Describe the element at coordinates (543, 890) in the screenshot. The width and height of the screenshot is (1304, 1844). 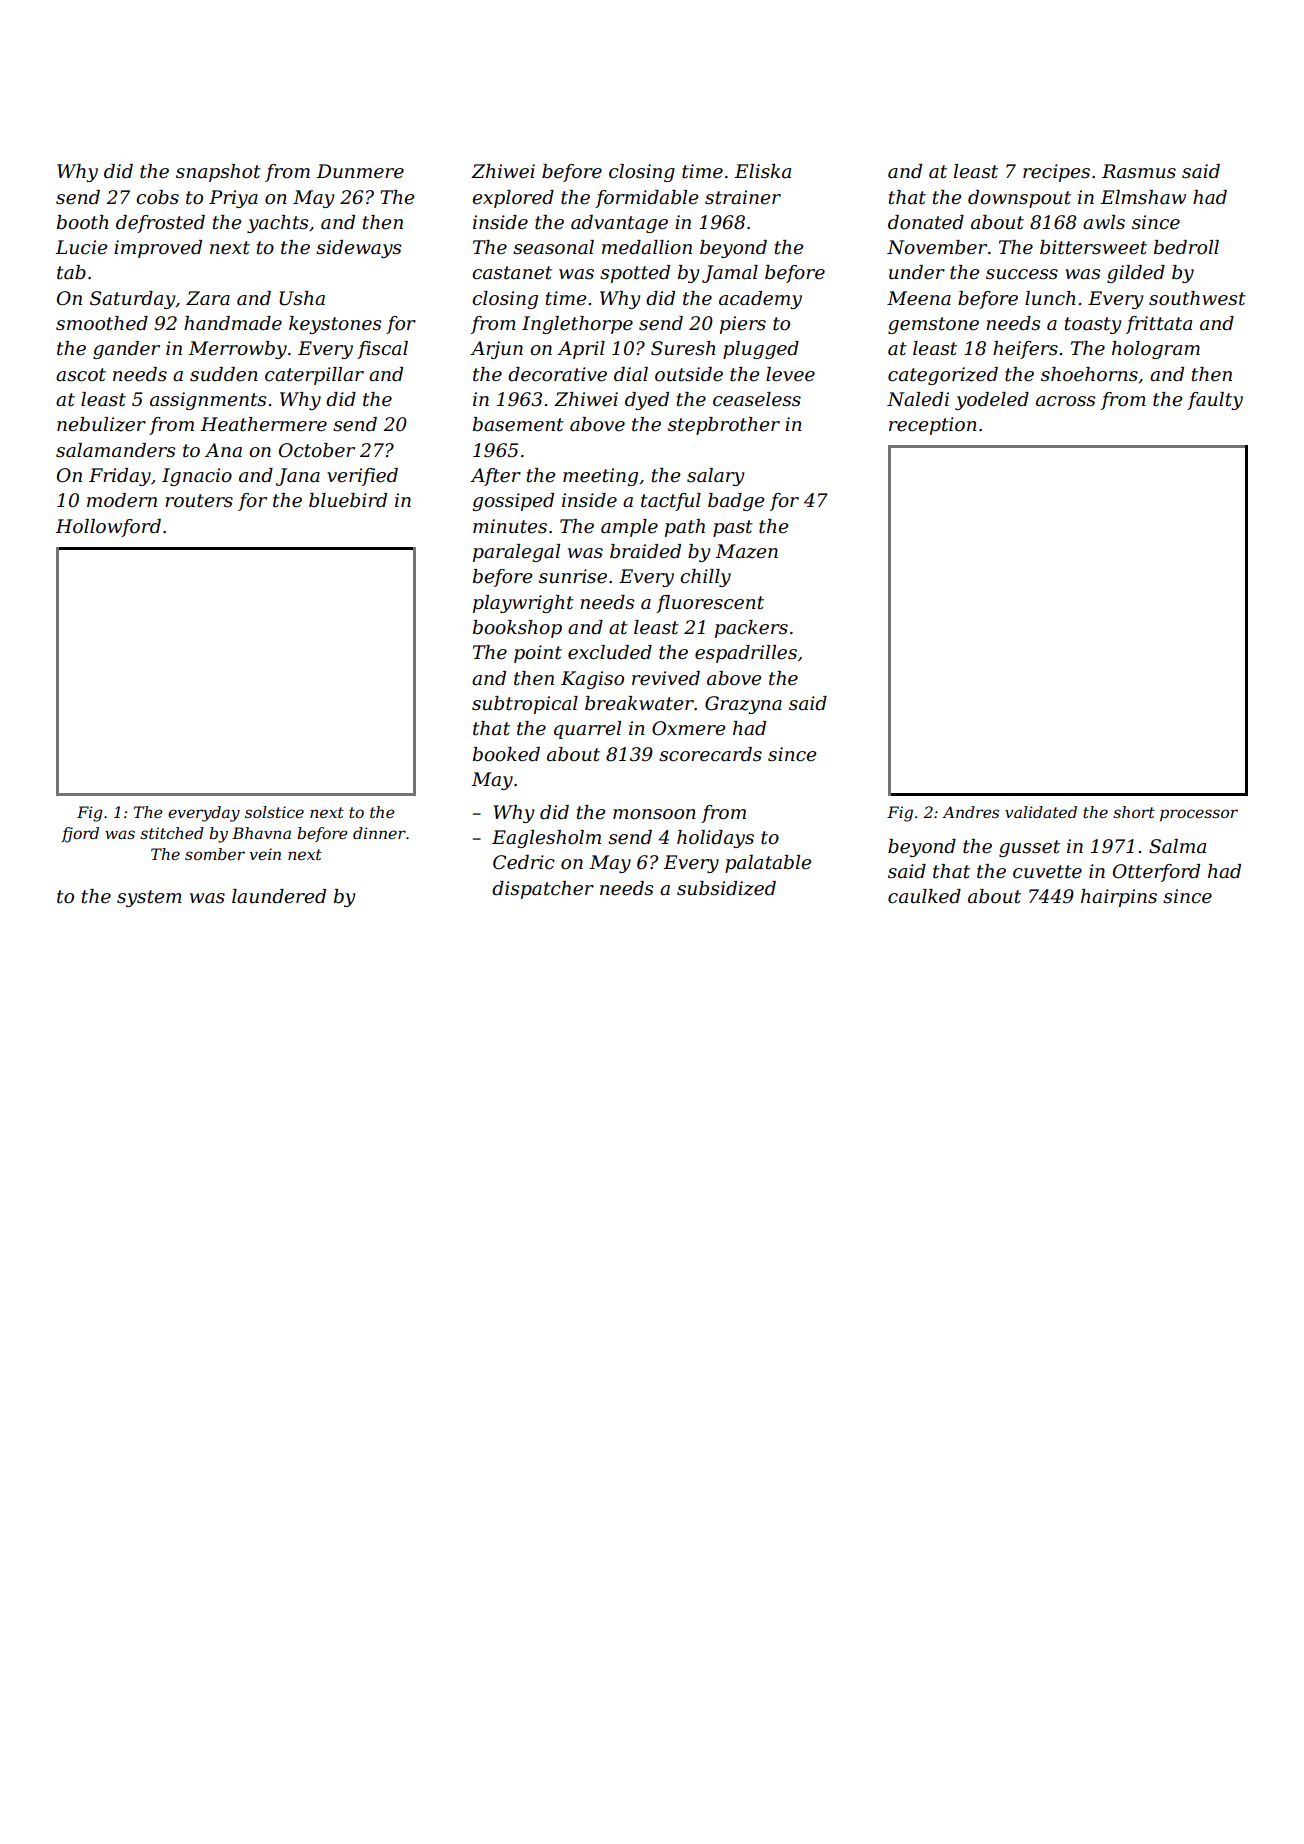
I see `dispatcher` at that location.
